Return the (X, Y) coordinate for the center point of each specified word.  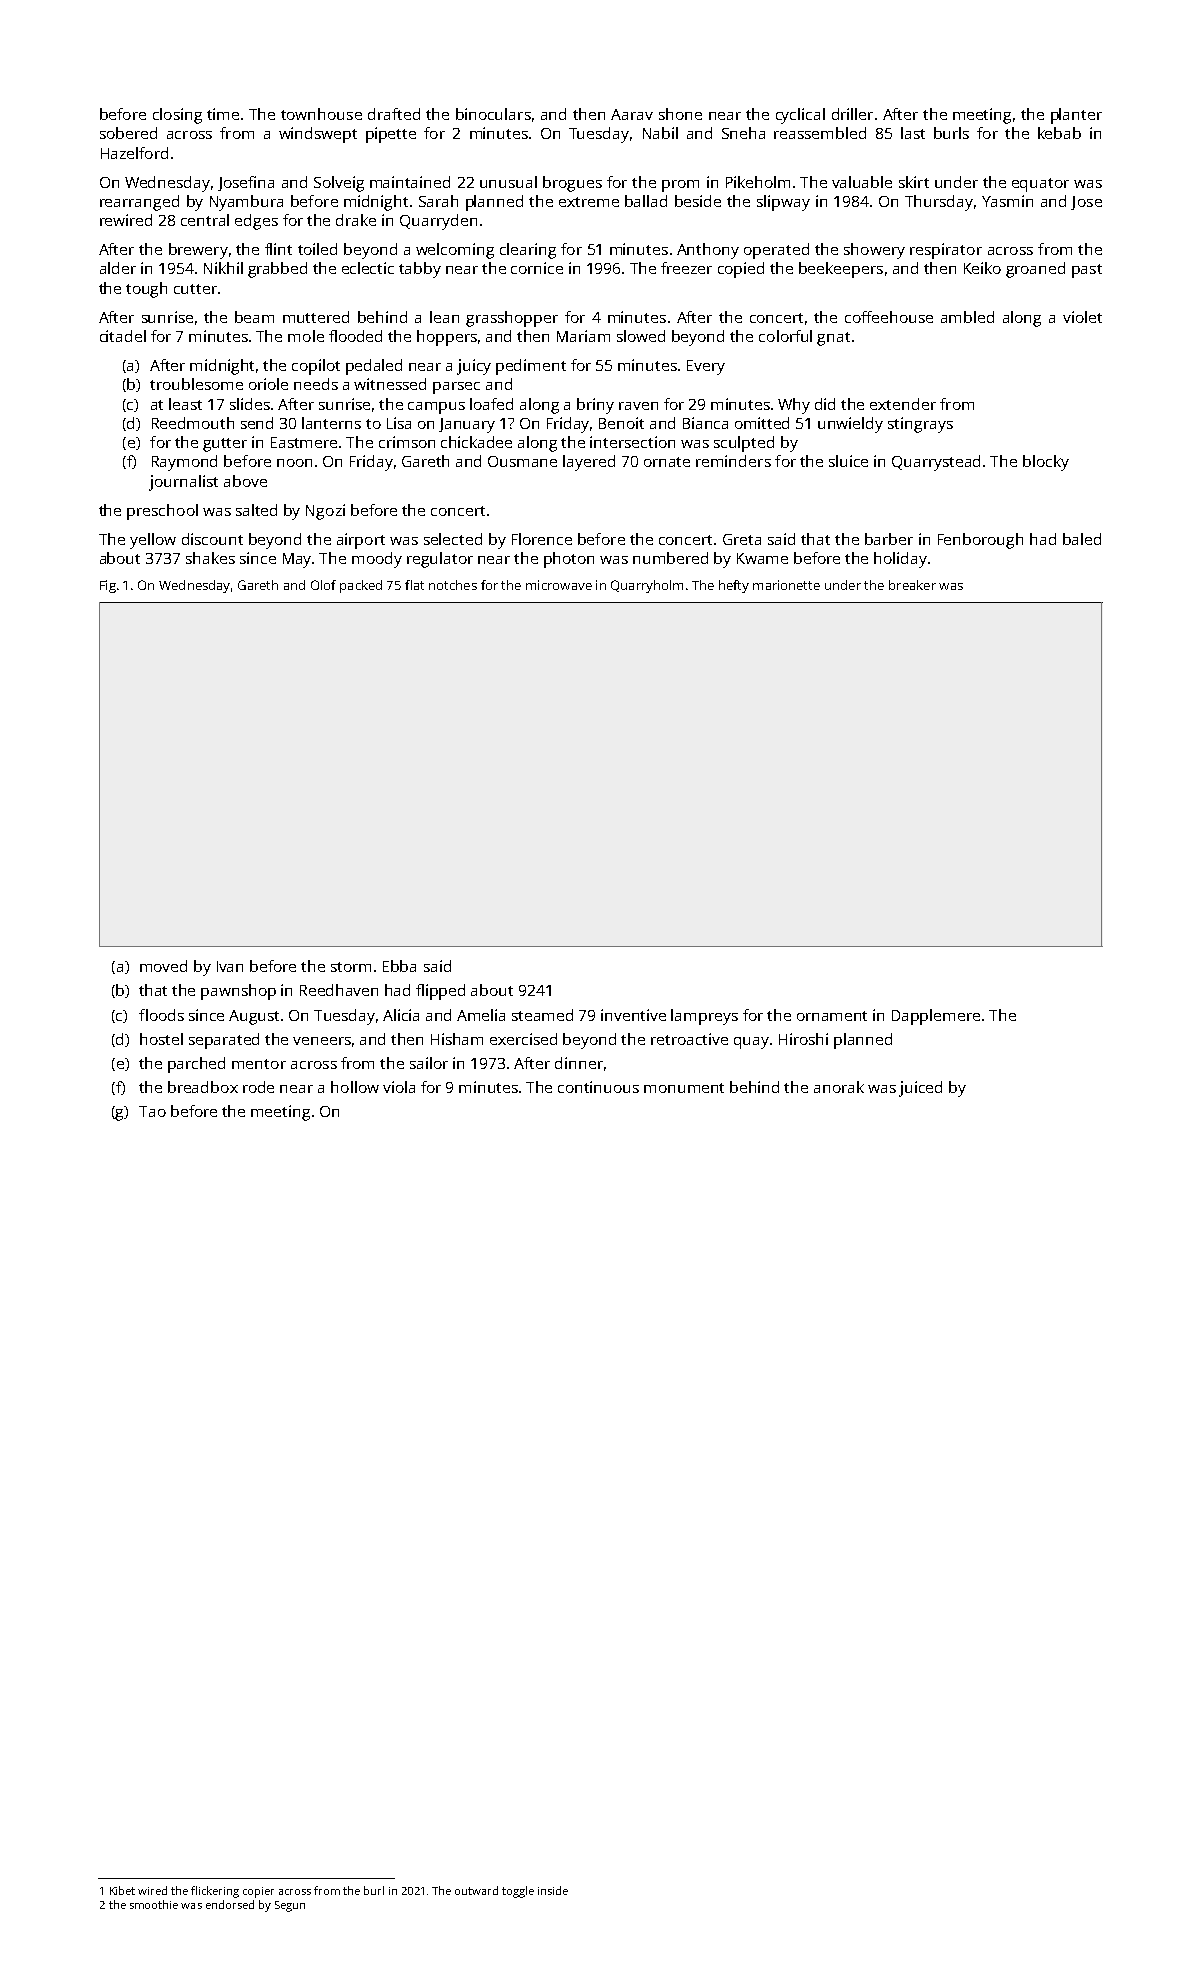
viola (399, 1087)
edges (256, 222)
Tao (152, 1111)
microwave (559, 585)
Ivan (230, 966)
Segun (290, 1906)
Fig (108, 586)
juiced (920, 1089)
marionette (786, 585)
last (913, 133)
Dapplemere (936, 1017)
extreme (589, 202)
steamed (542, 1015)
